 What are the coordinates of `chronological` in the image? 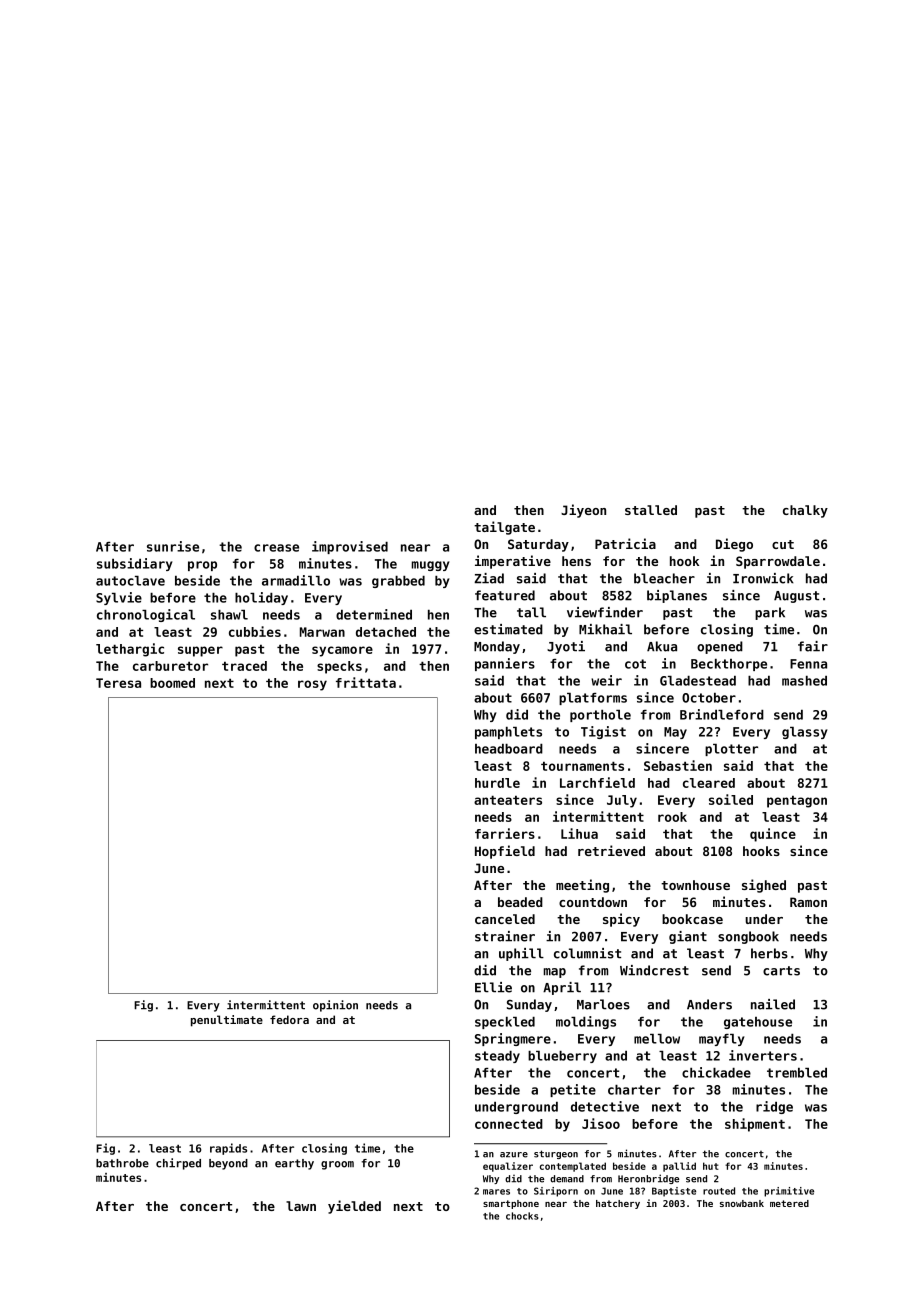 It's located at (146, 615).
